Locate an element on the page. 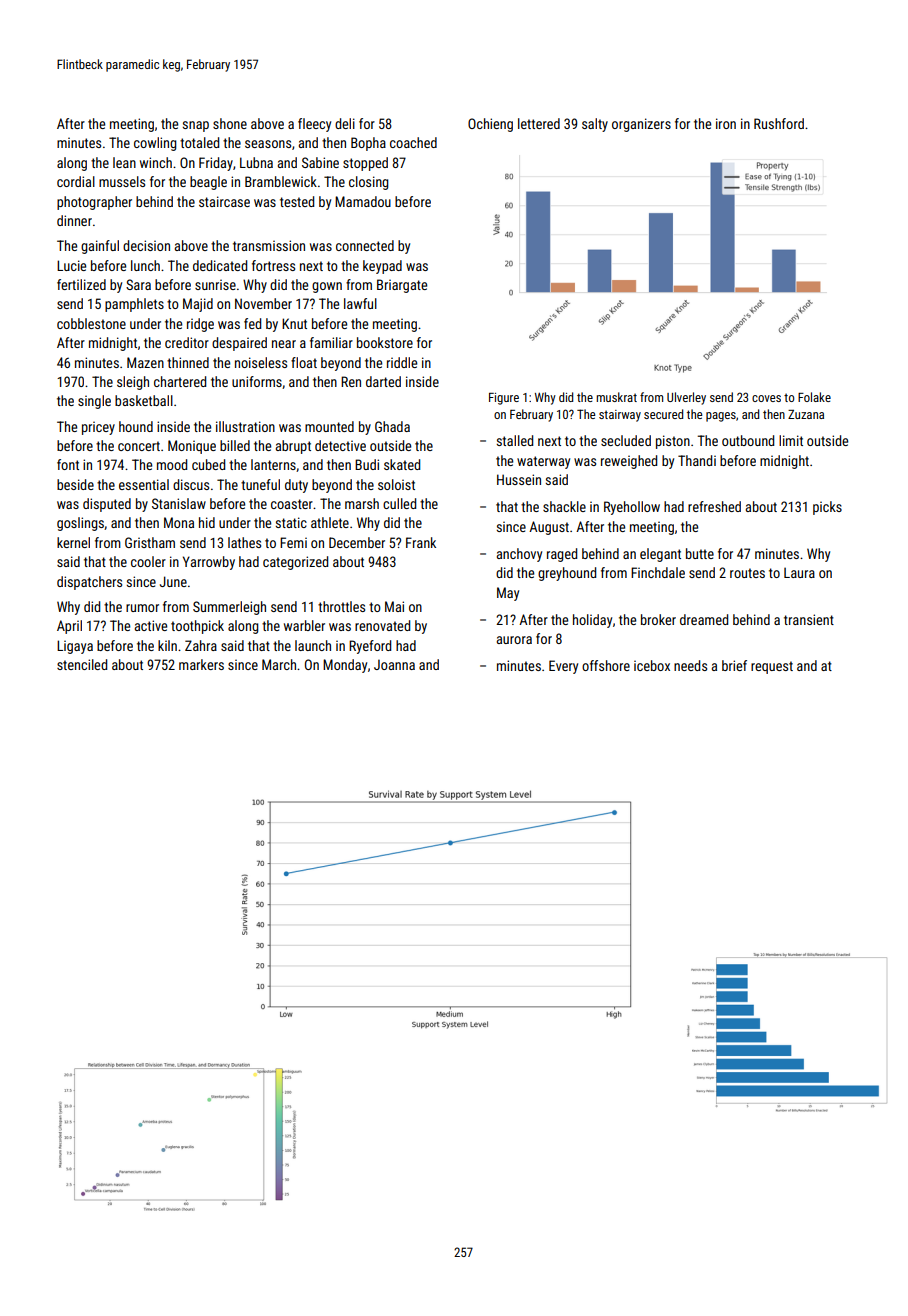  lettered is located at coordinates (539, 123).
